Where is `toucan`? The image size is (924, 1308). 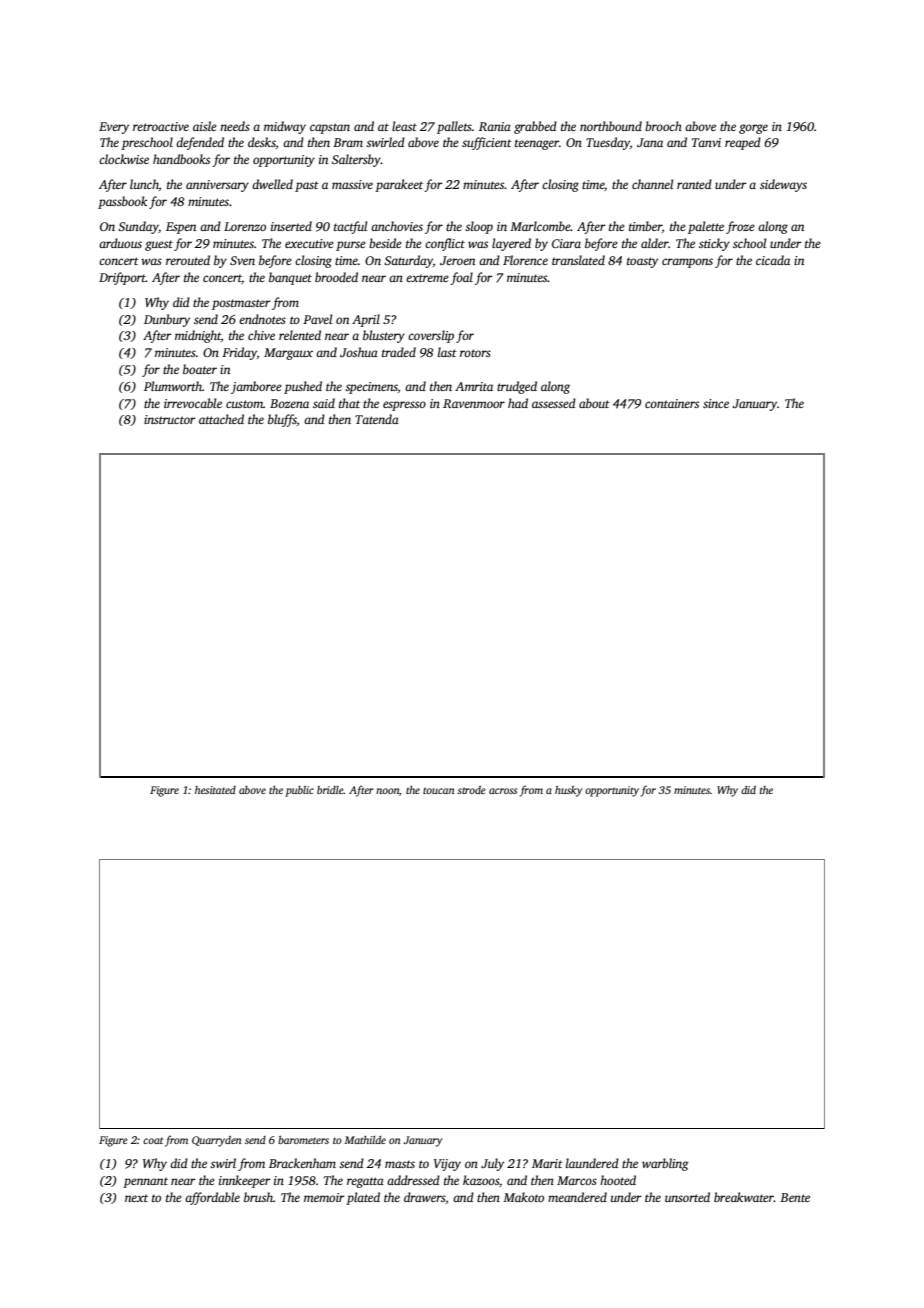
toucan is located at coordinates (439, 790).
